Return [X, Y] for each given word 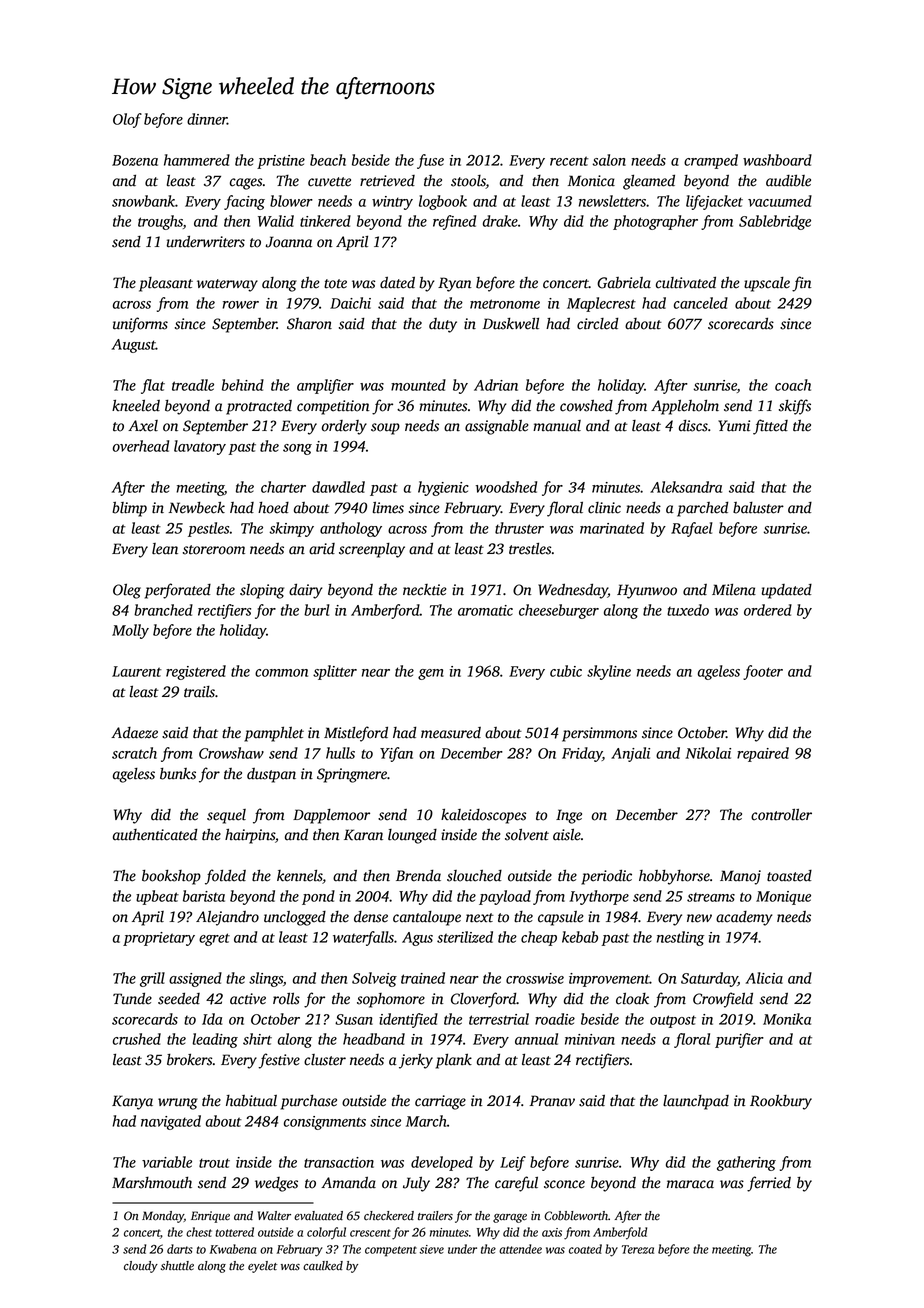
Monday [163, 1217]
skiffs [795, 407]
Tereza [638, 1249]
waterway [227, 285]
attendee [520, 1249]
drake [500, 221]
